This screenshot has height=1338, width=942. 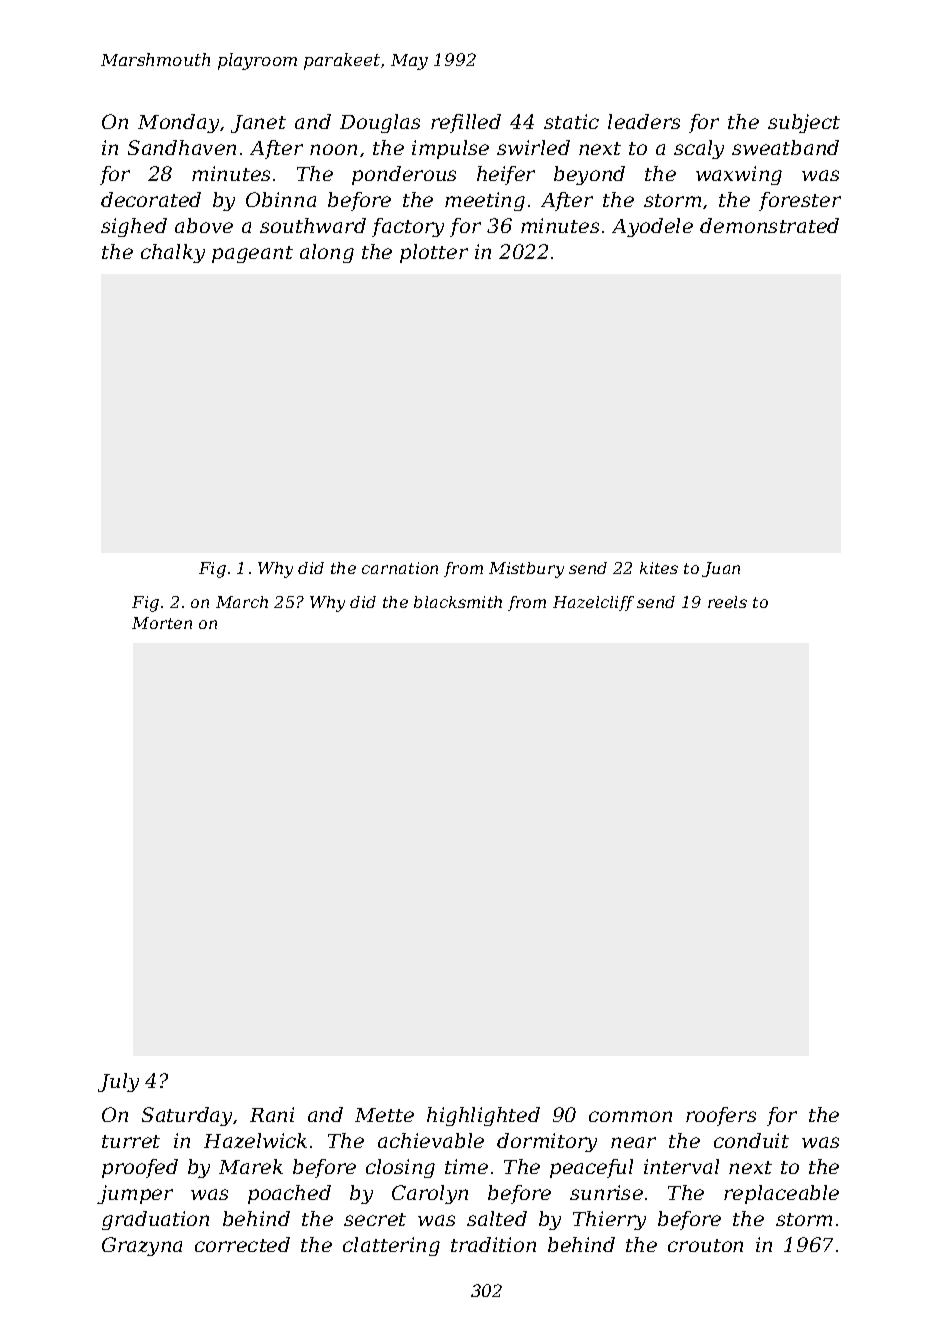 I want to click on Mette, so click(x=384, y=1115).
